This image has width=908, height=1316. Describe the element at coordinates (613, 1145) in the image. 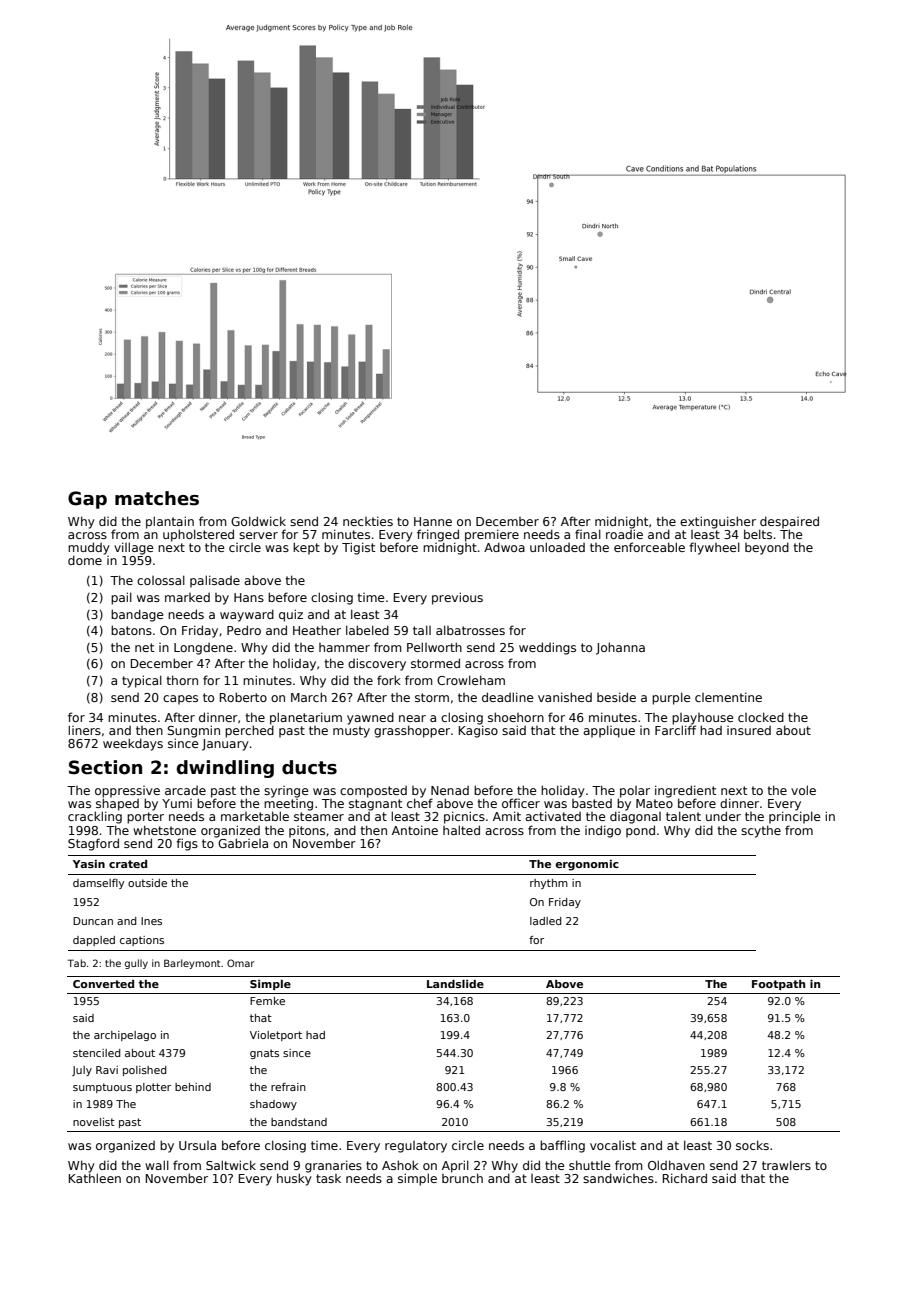

I see `vocalist` at that location.
